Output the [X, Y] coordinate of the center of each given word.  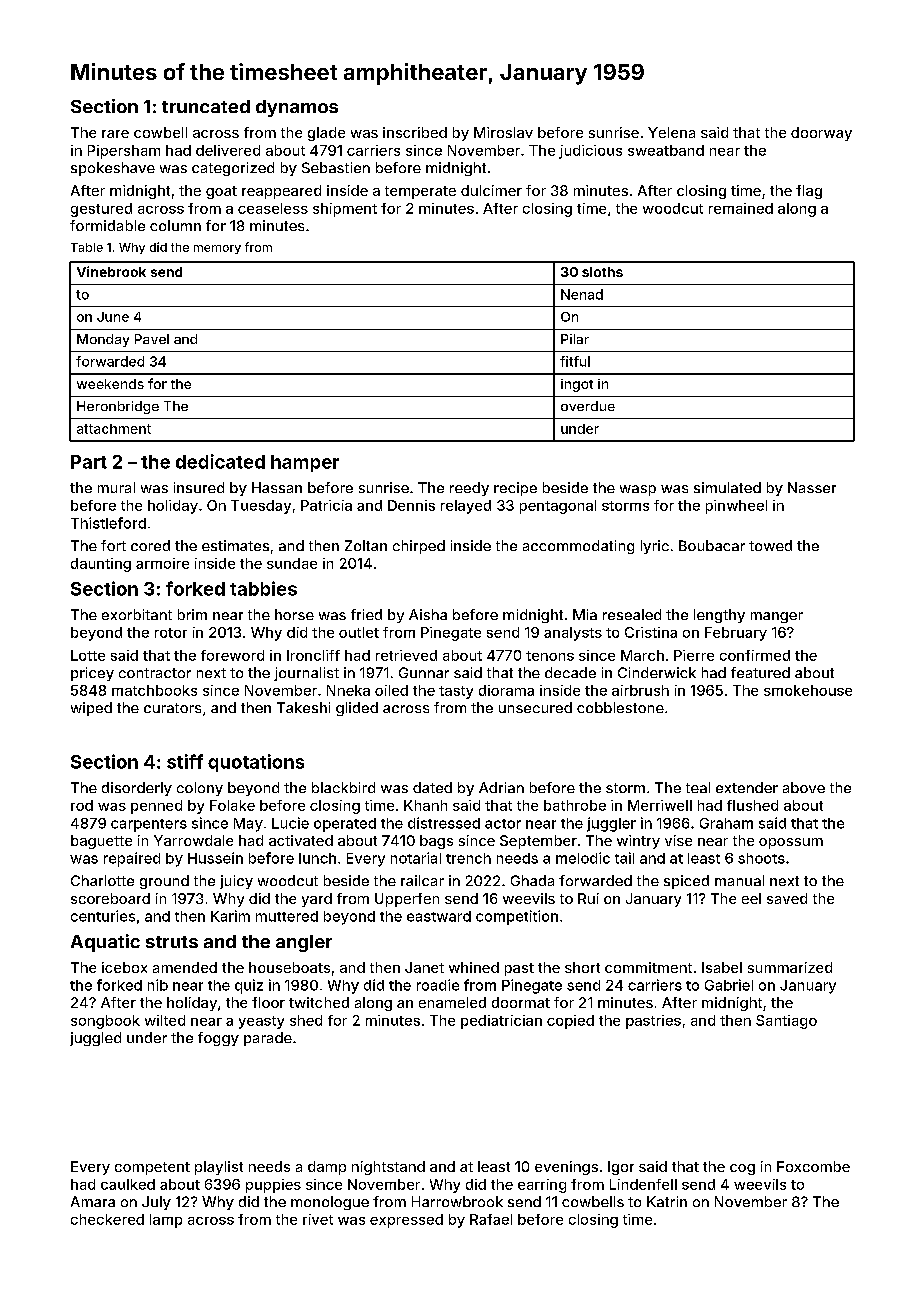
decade [570, 672]
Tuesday [261, 507]
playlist [219, 1168]
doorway [821, 134]
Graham [726, 823]
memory [217, 249]
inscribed [415, 132]
